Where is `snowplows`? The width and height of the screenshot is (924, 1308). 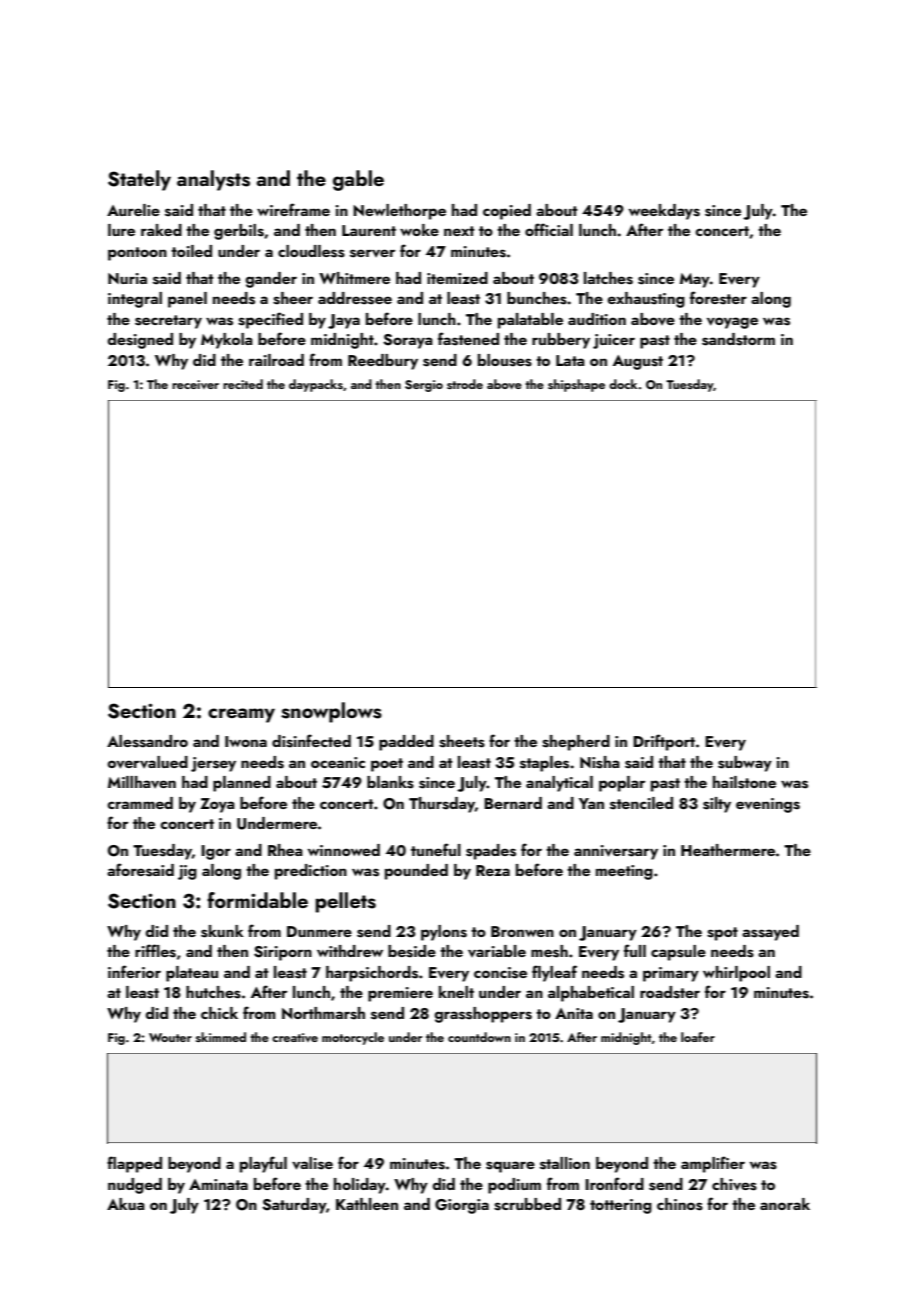 snowplows is located at coordinates (331, 712).
